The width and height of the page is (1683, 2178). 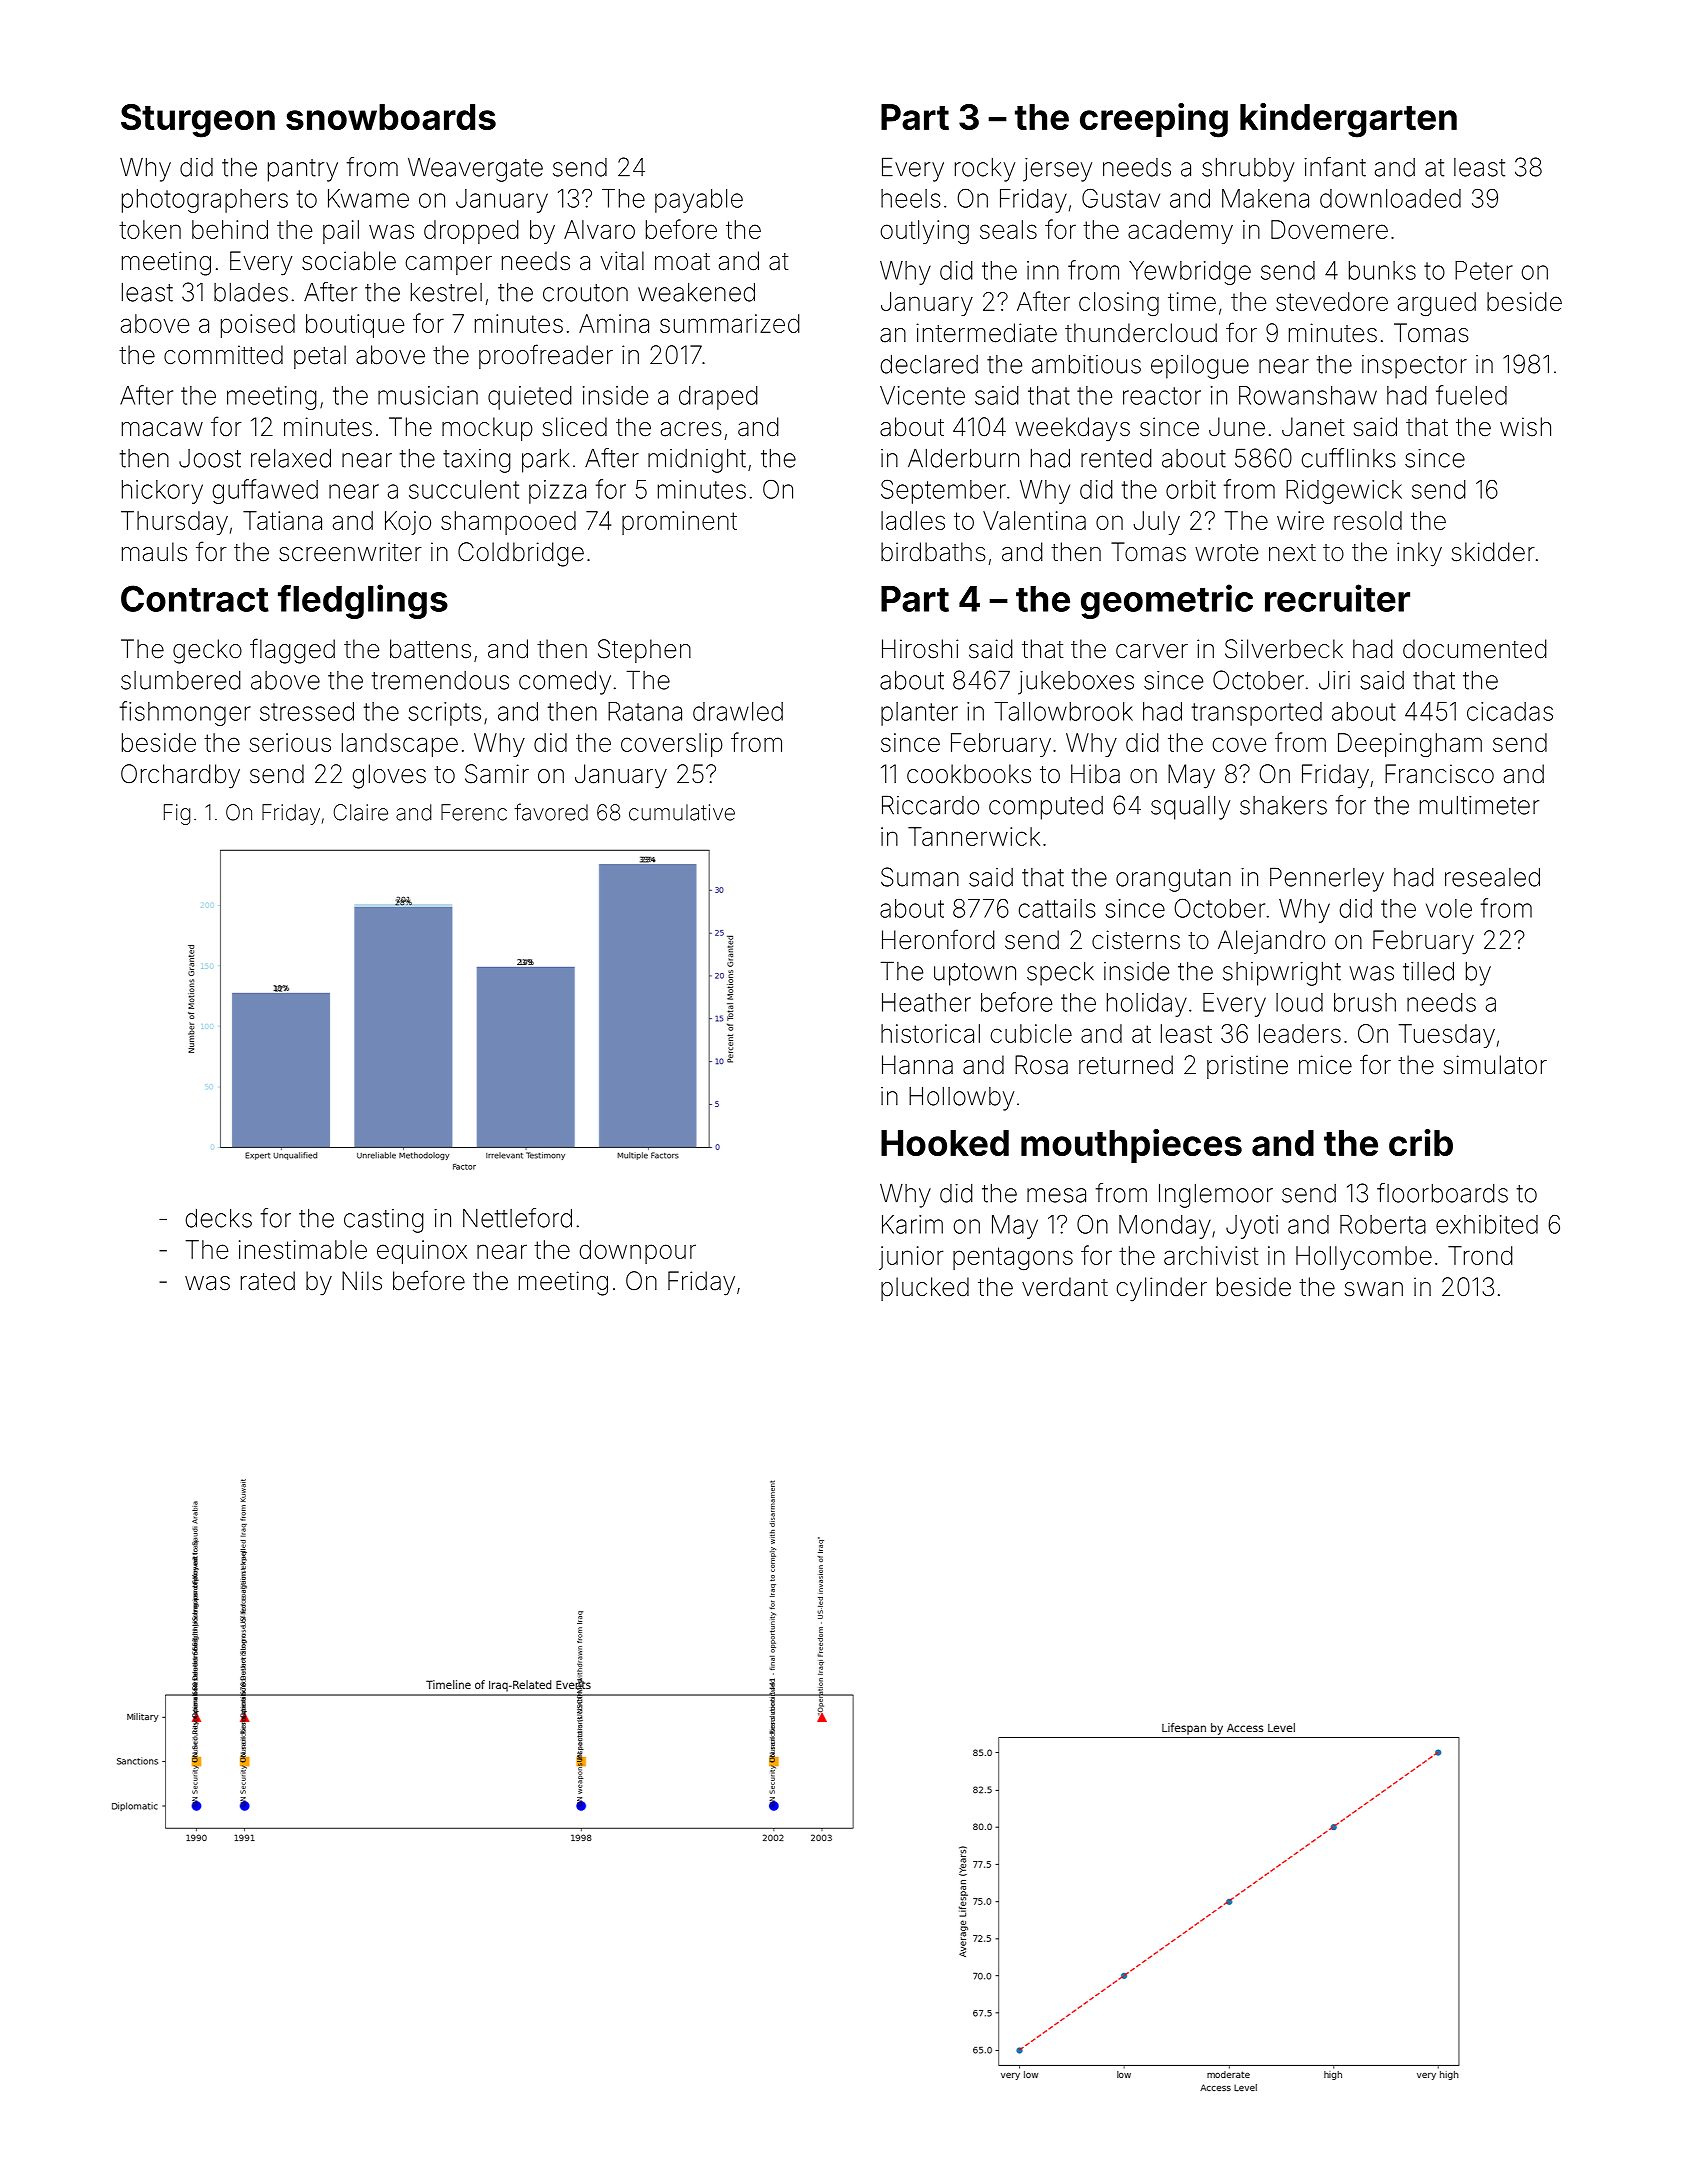 What do you see at coordinates (268, 1281) in the page?
I see `rated` at bounding box center [268, 1281].
